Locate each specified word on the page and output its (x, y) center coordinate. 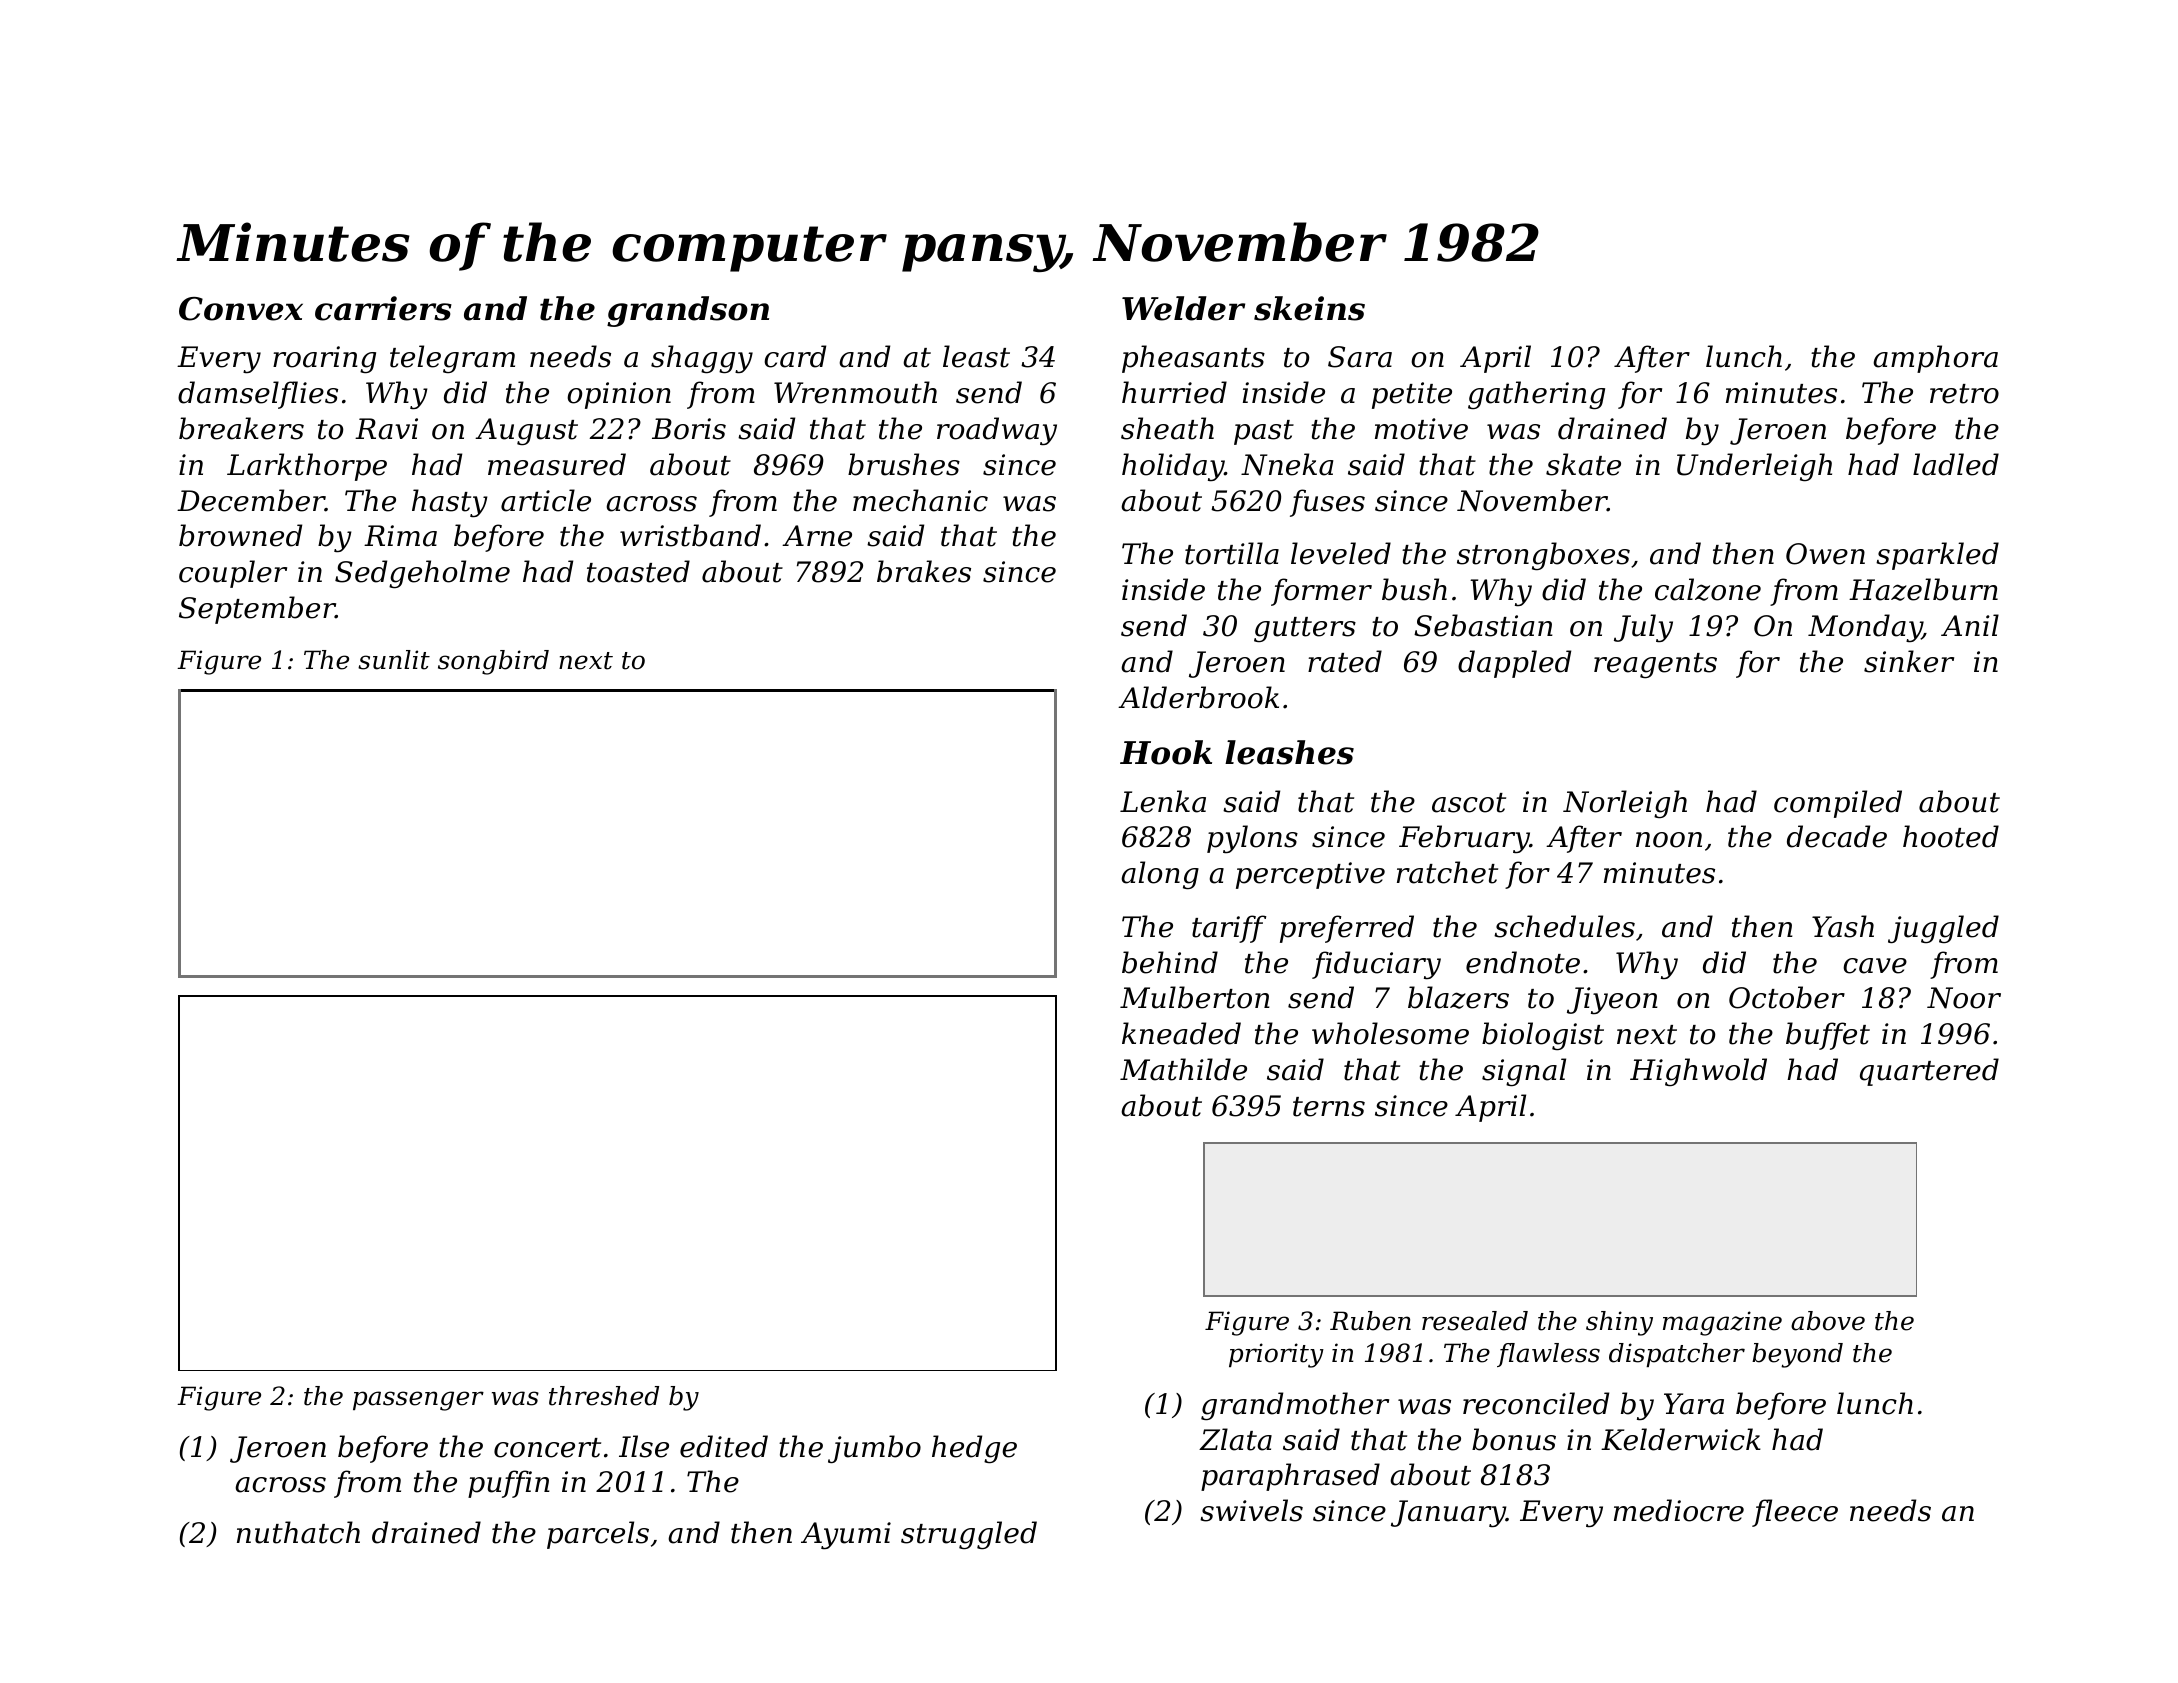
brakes (924, 571)
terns (1329, 1107)
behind (1170, 962)
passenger (418, 1401)
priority (1276, 1355)
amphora (1935, 359)
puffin (509, 1484)
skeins (1309, 308)
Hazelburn (1923, 589)
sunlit (394, 660)
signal (1524, 1072)
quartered (1929, 1072)
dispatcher (1677, 1355)
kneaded (1181, 1033)
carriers (383, 308)
